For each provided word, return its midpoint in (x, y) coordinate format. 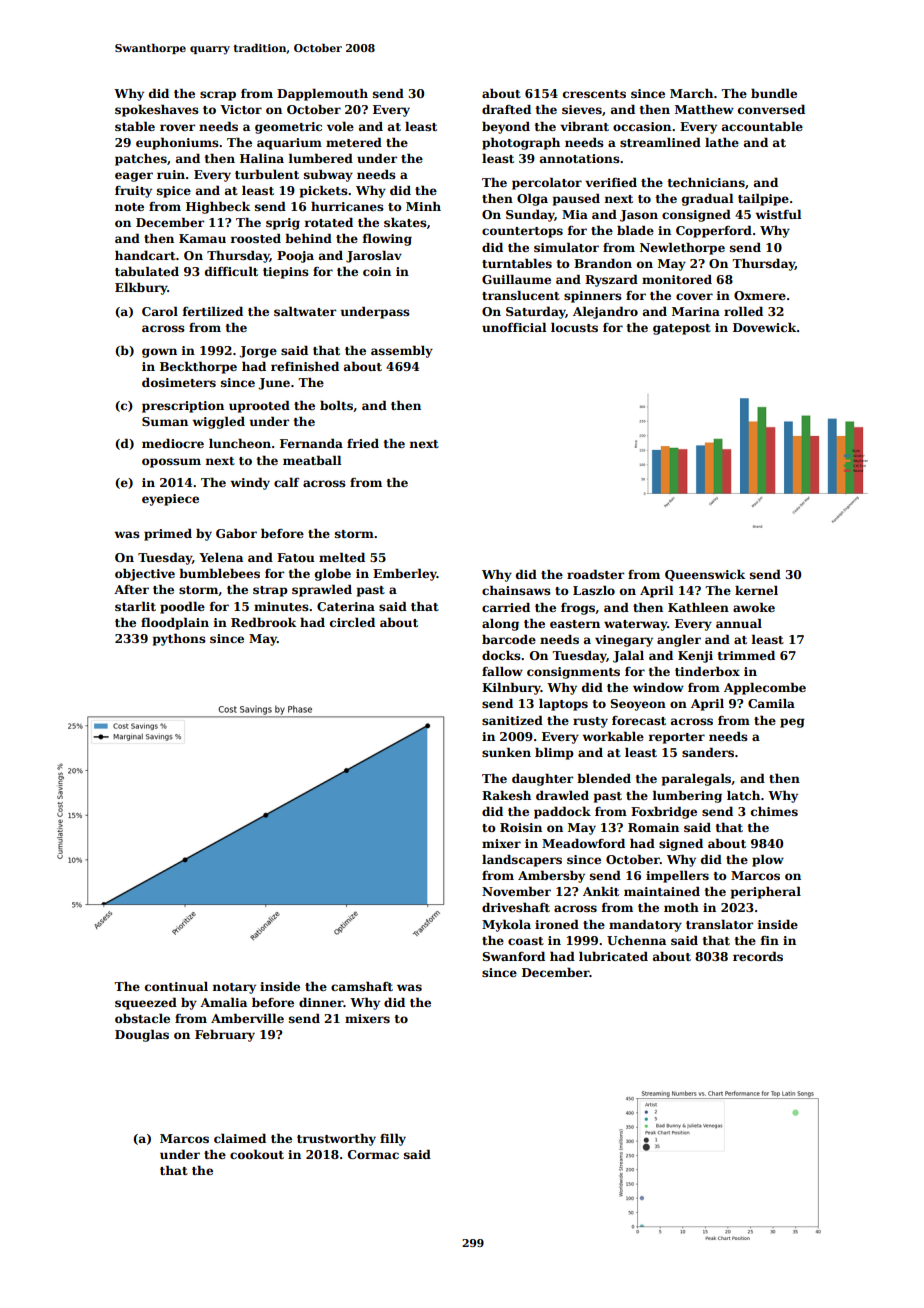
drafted (506, 109)
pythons (179, 639)
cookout (257, 1154)
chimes (774, 811)
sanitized (512, 720)
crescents (594, 94)
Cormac (373, 1154)
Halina (262, 158)
